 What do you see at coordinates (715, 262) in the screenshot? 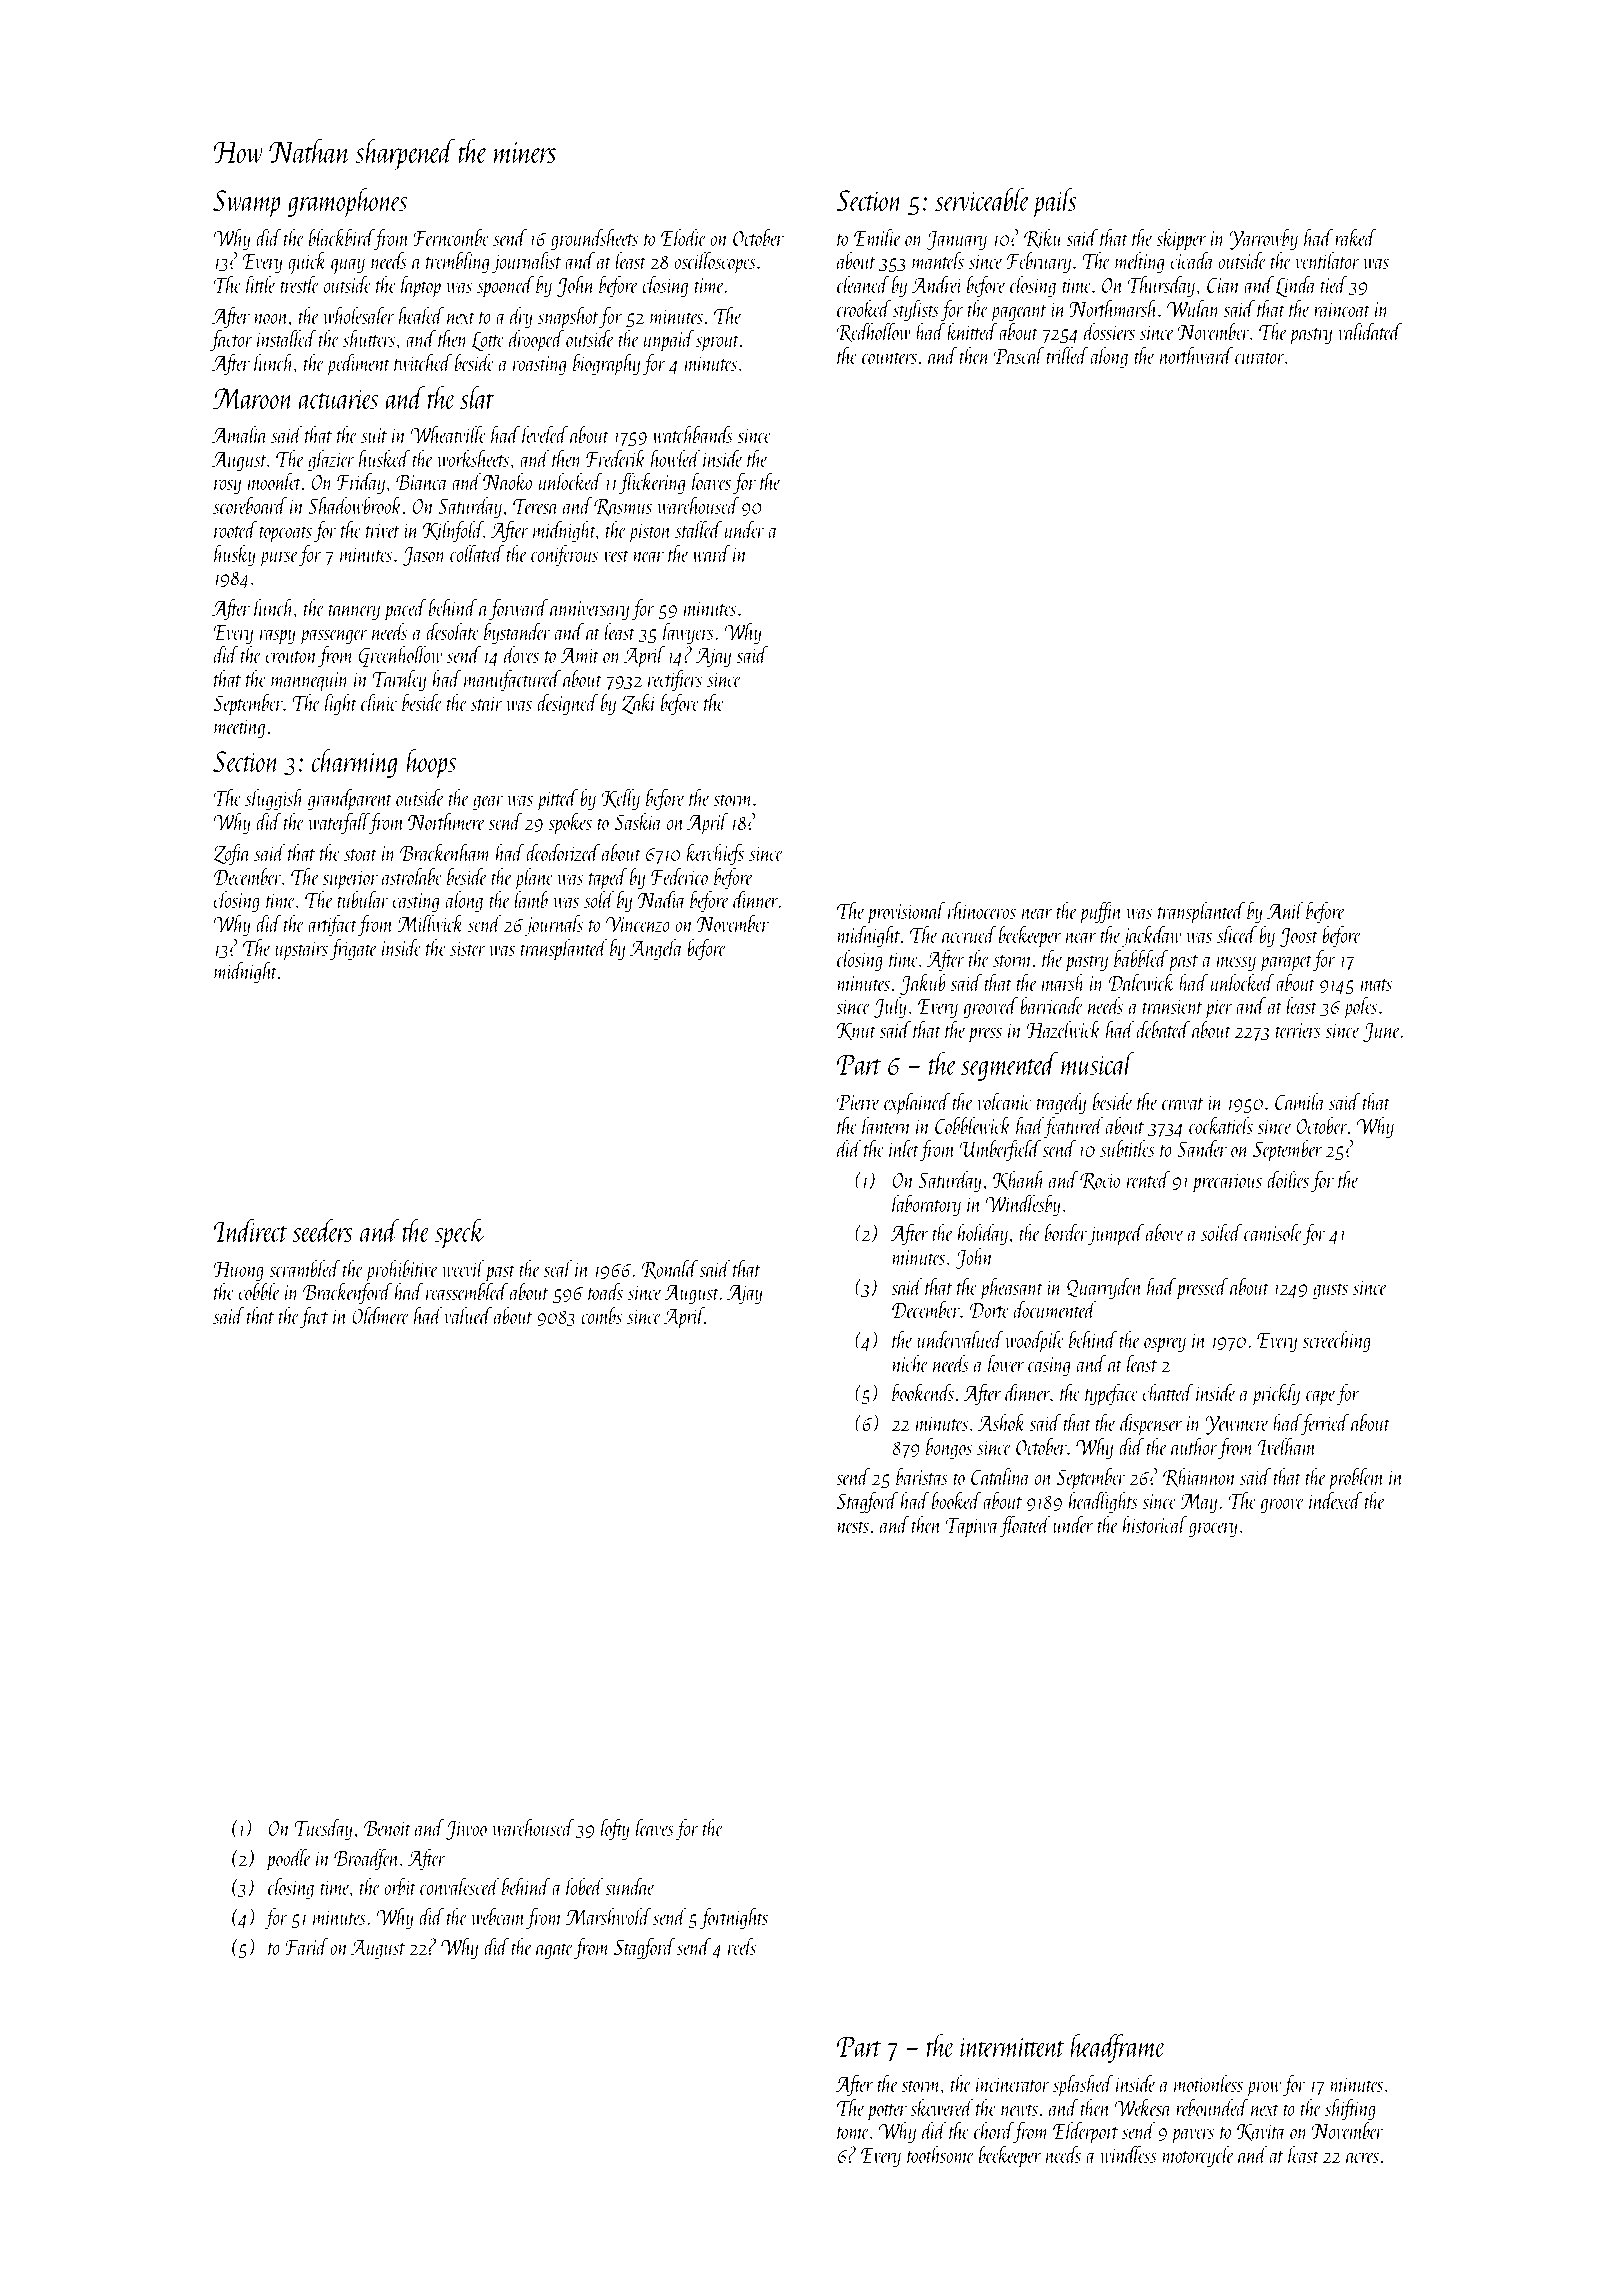
I see `oscilloscopes` at bounding box center [715, 262].
